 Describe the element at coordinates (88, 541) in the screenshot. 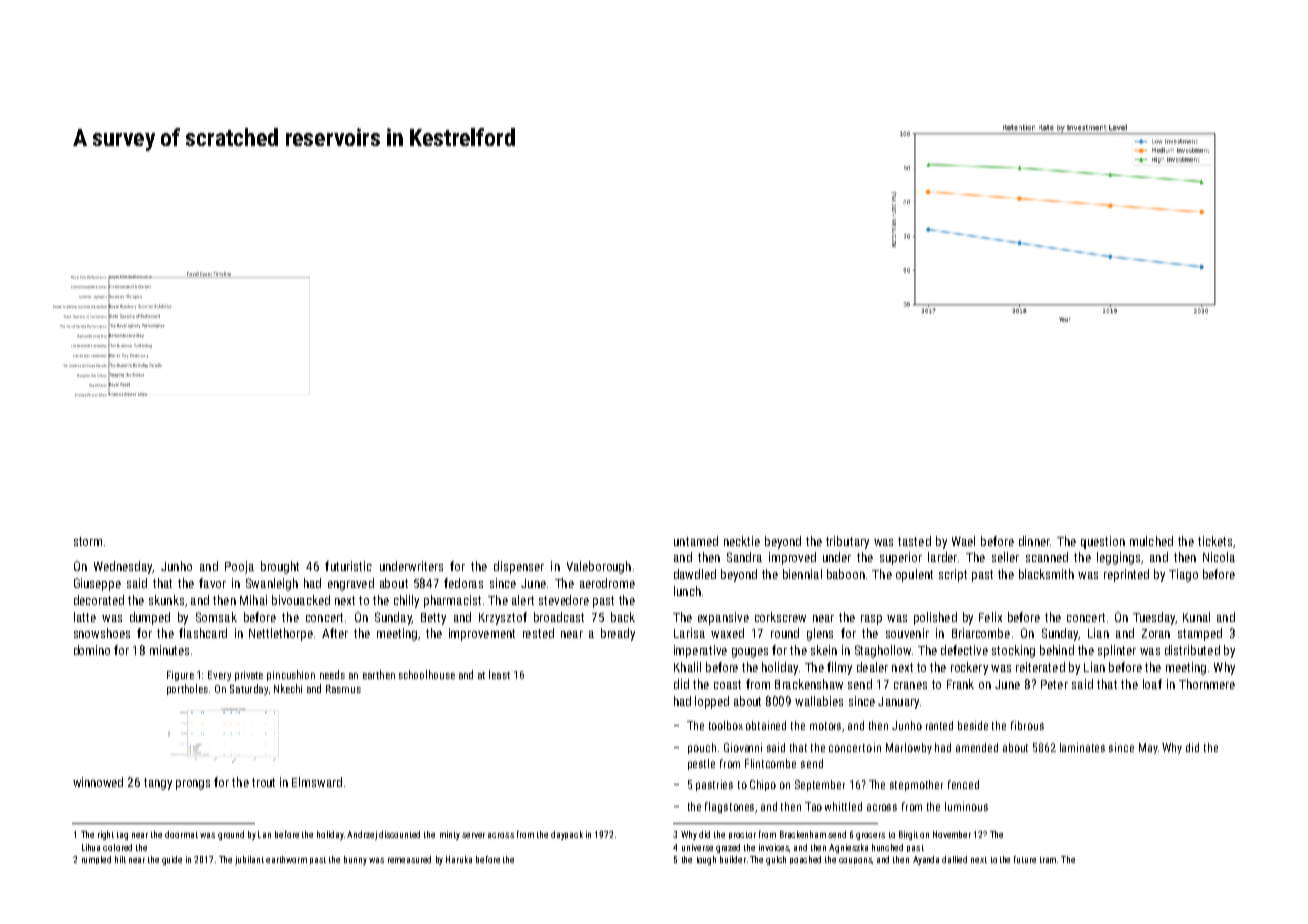

I see `storm` at that location.
